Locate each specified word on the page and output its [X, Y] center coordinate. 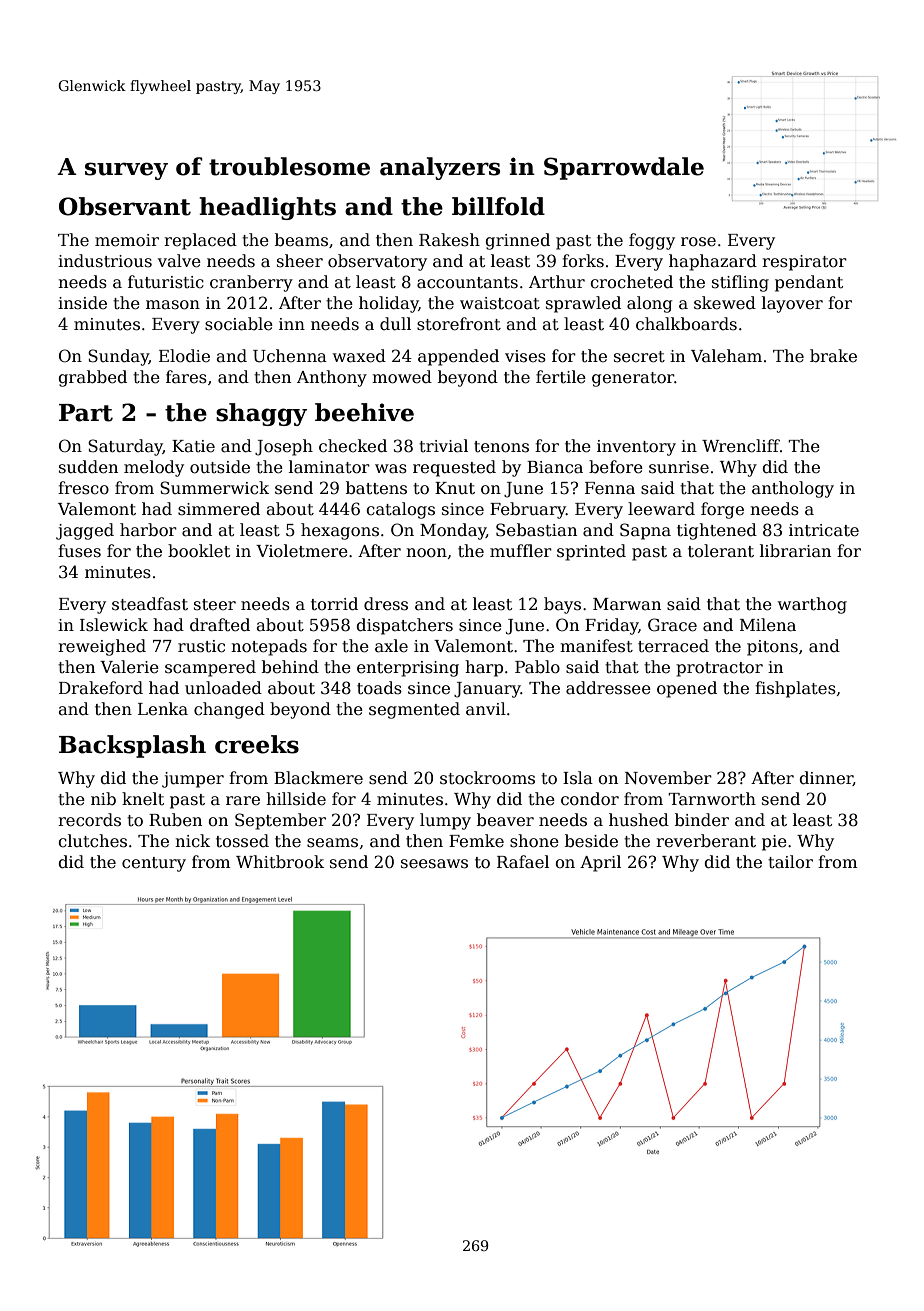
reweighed [102, 647]
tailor [790, 862]
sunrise [679, 467]
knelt [143, 799]
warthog [812, 605]
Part [86, 413]
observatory [377, 262]
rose [698, 242]
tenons [501, 447]
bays [562, 605]
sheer [300, 261]
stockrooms [487, 778]
